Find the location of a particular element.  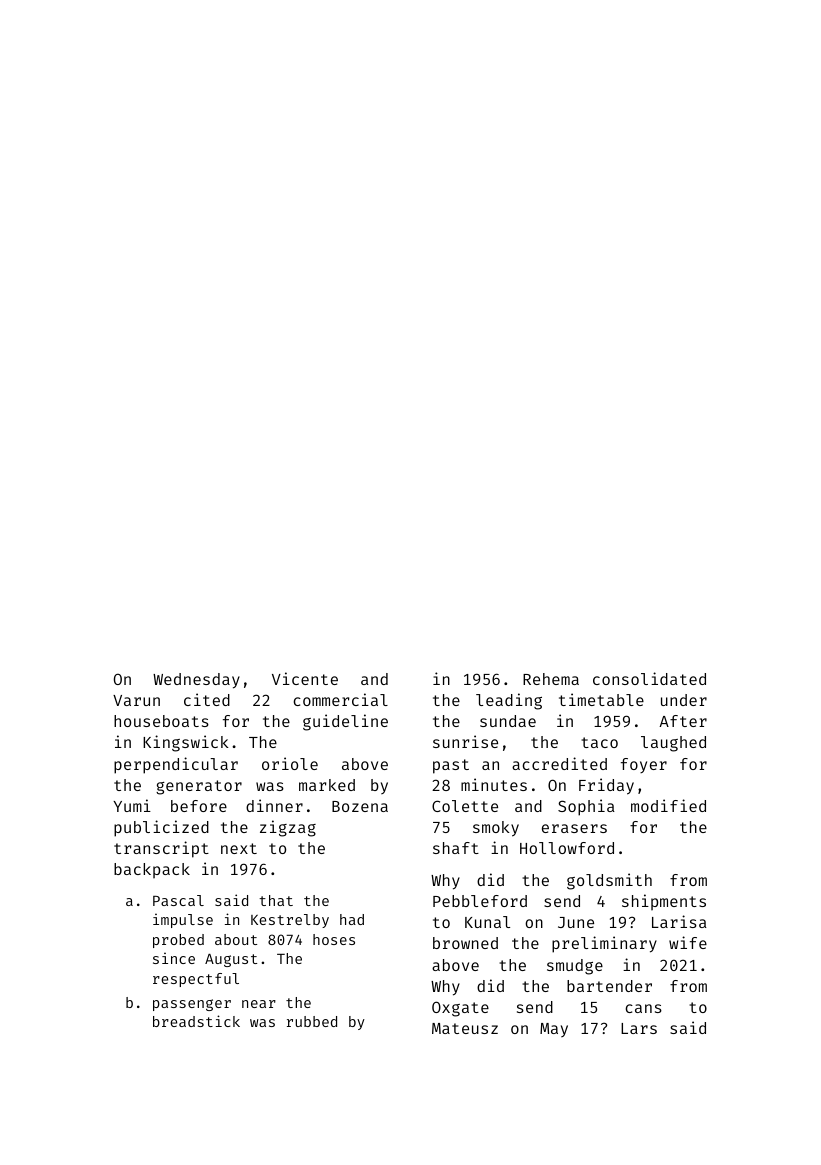

next is located at coordinates (239, 848).
